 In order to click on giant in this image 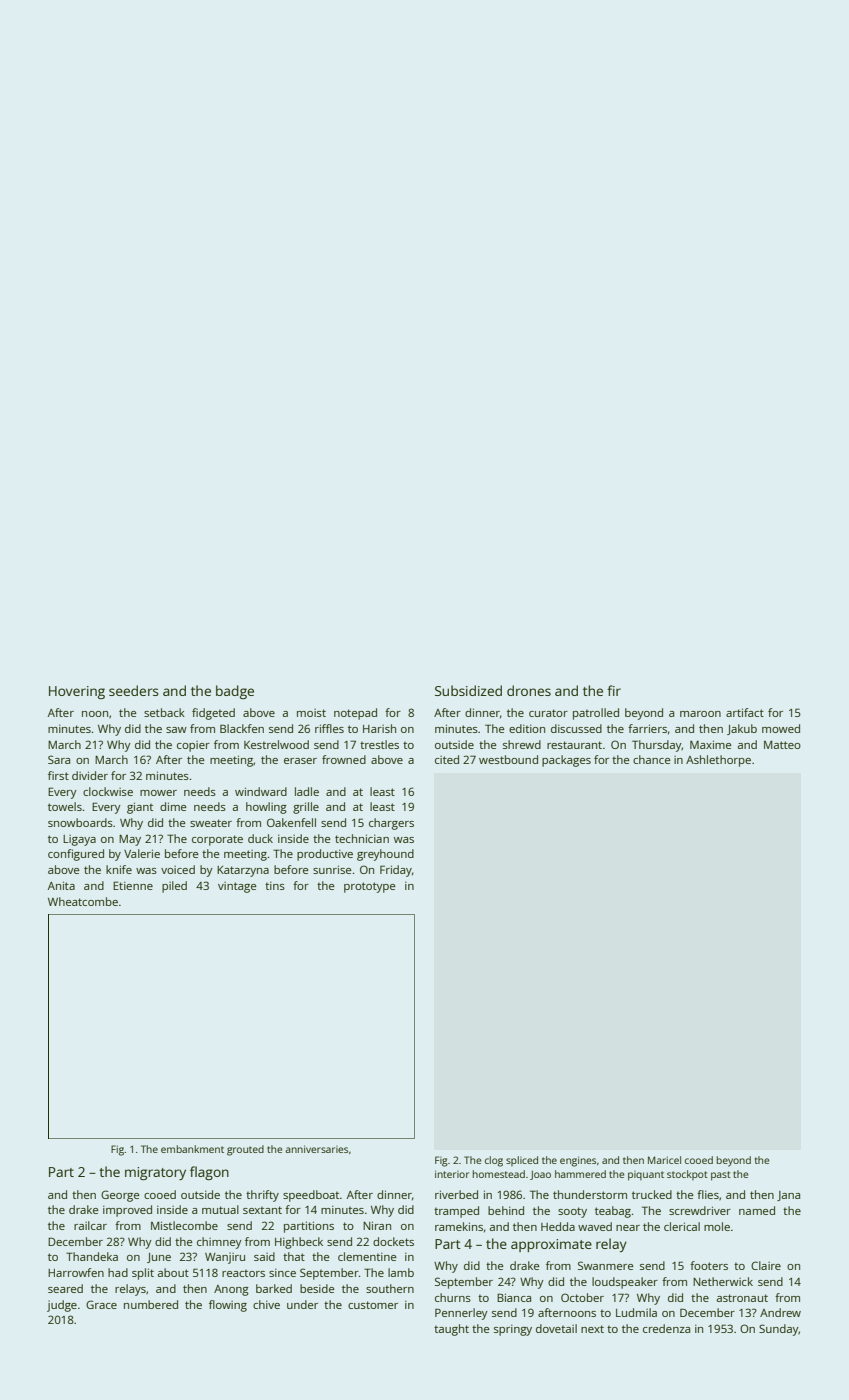, I will do `click(140, 808)`.
